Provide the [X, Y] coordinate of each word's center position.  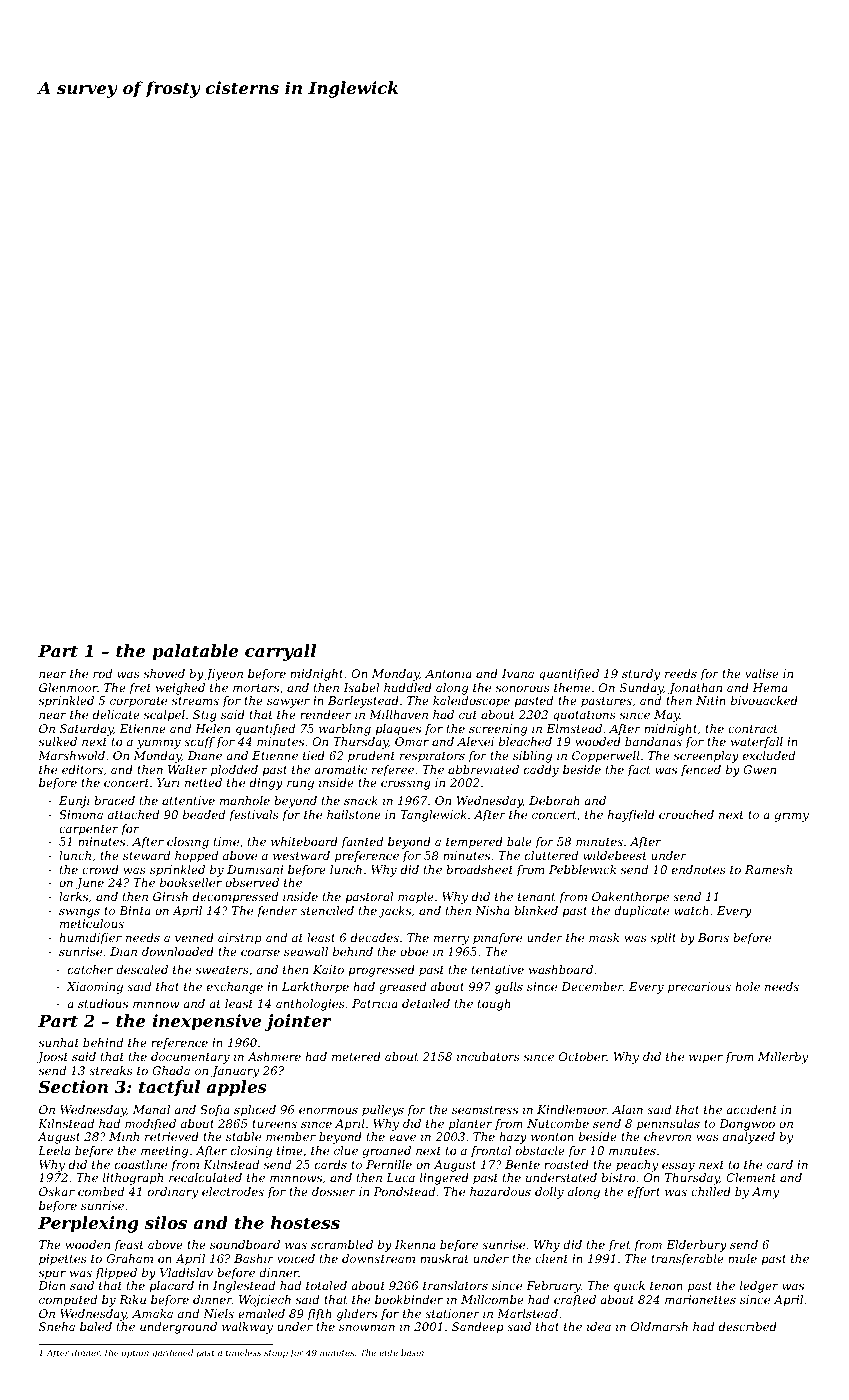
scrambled [342, 1244]
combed [101, 1191]
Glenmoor [68, 687]
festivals [254, 816]
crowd [100, 869]
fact [639, 771]
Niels [218, 1313]
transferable [687, 1260]
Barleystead [363, 702]
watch [691, 910]
